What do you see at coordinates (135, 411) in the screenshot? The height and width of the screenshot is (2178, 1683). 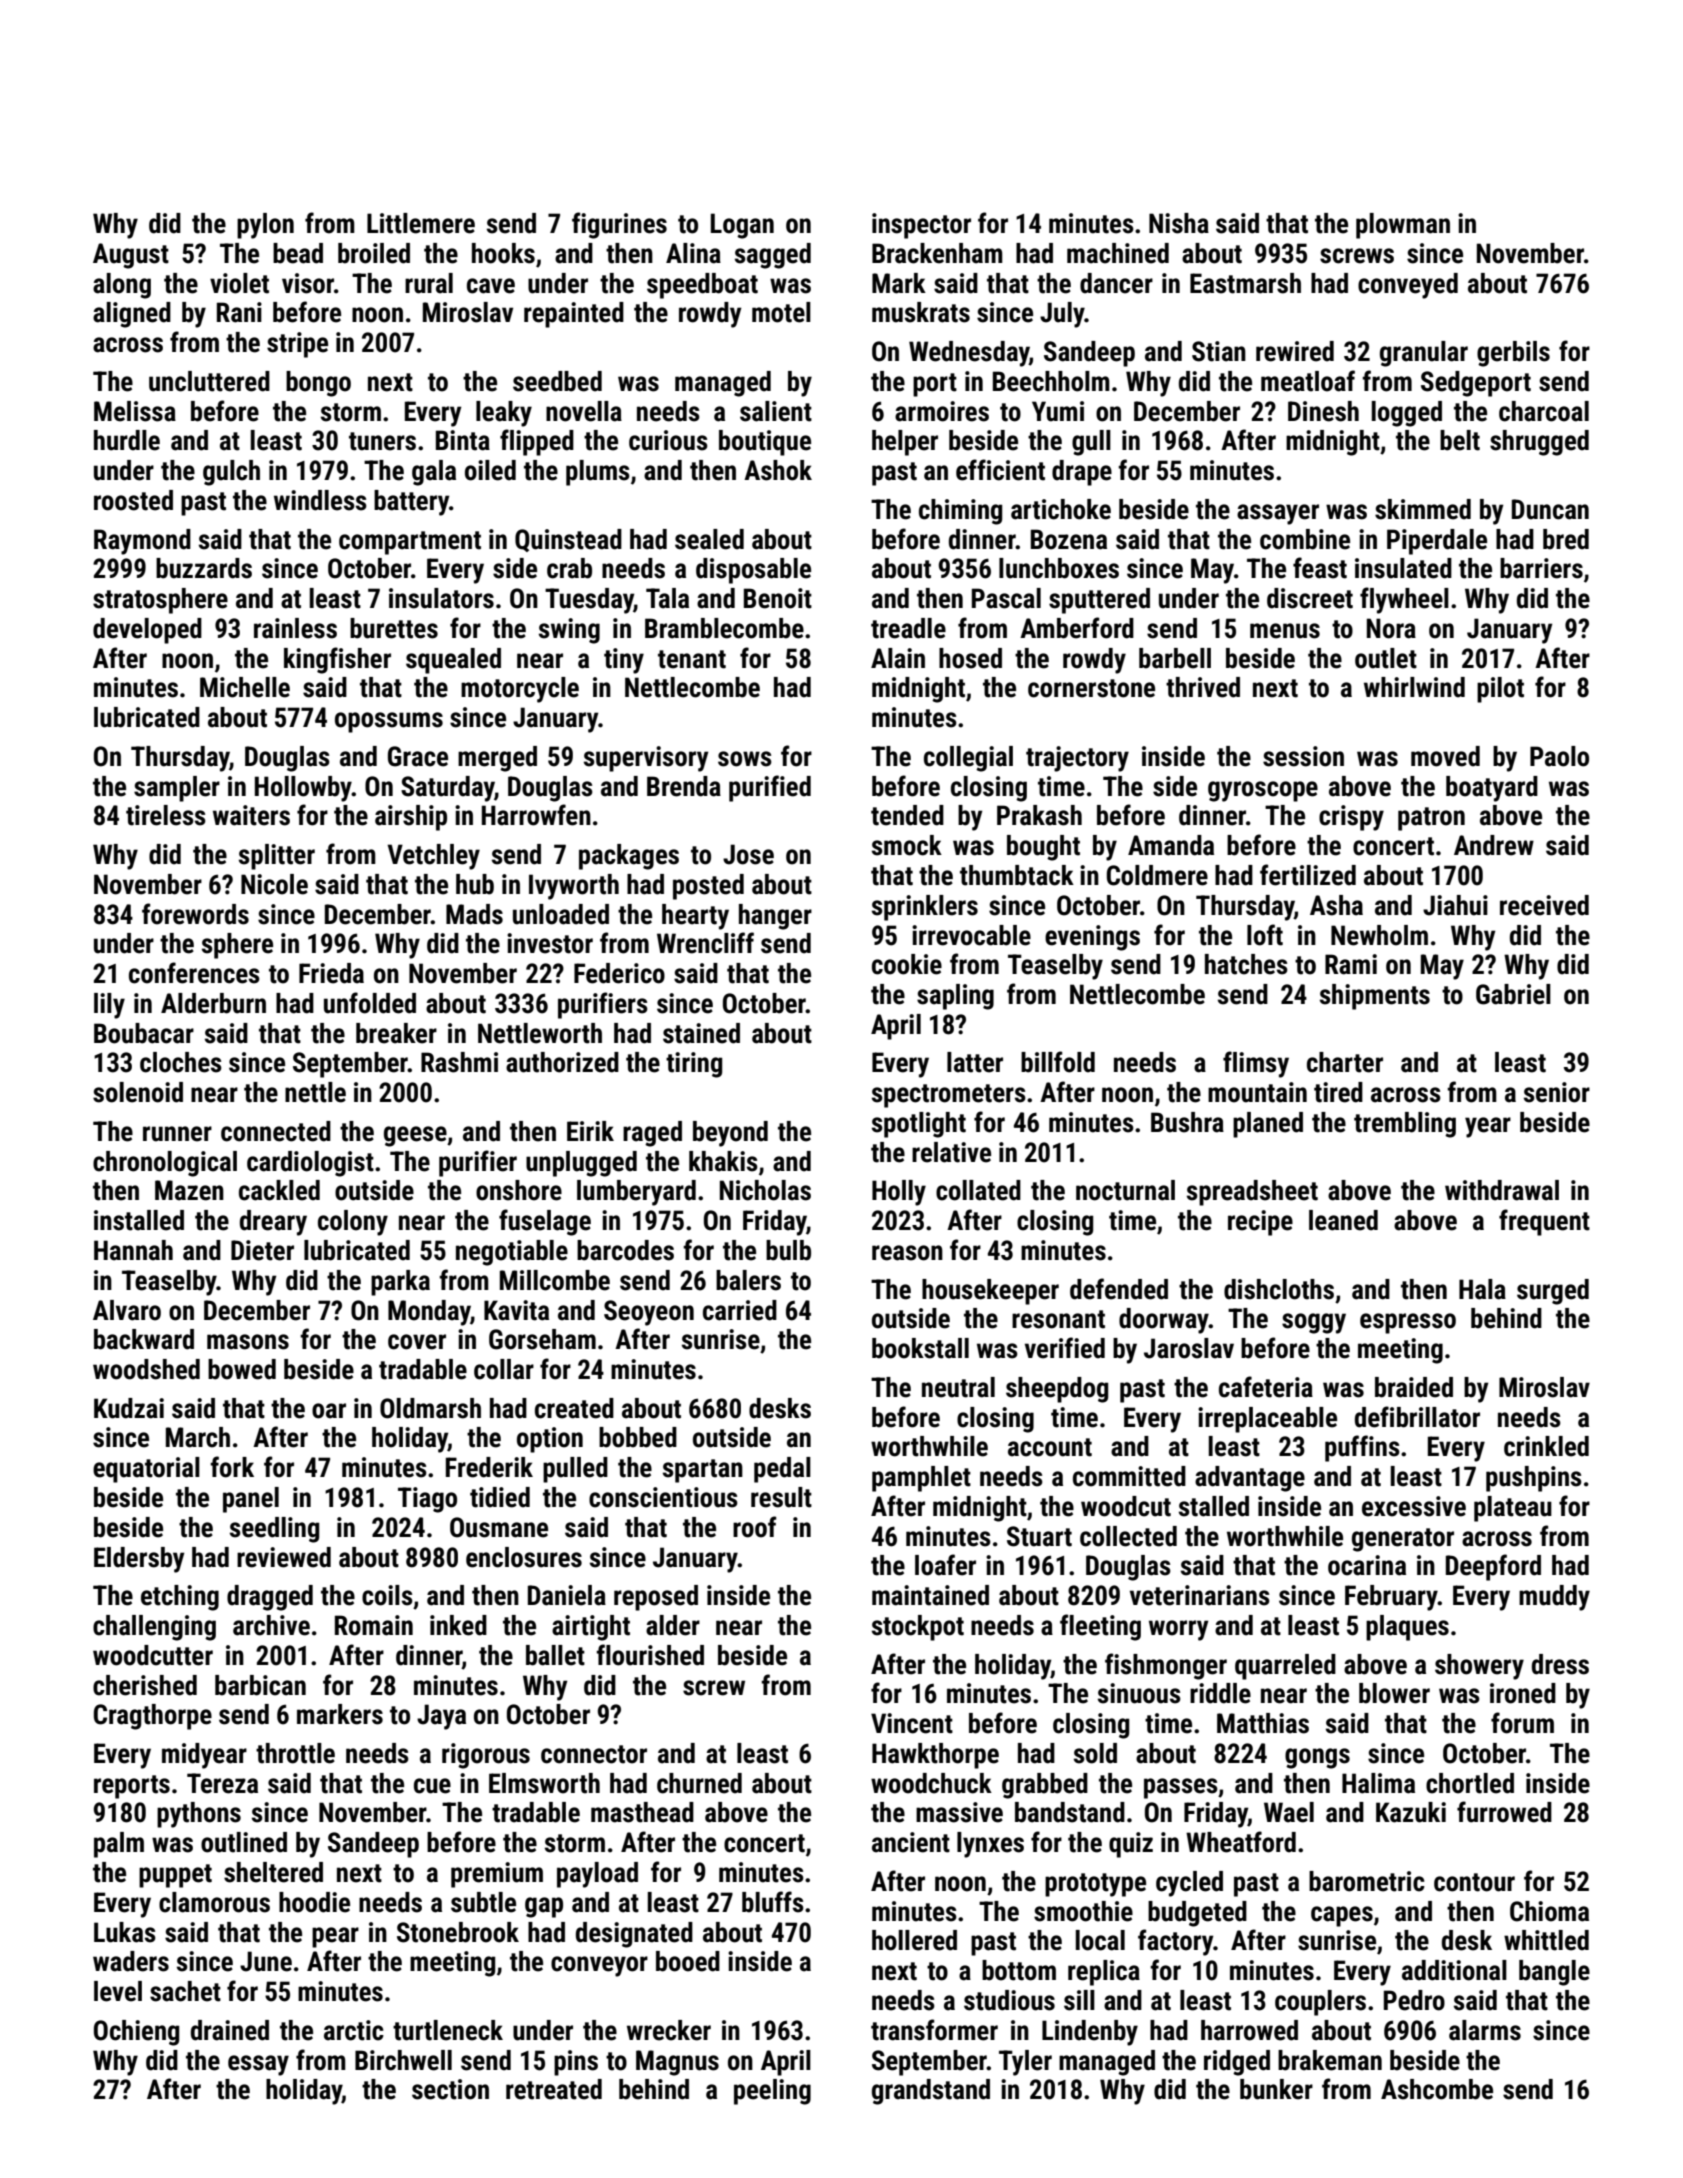 I see `Melissa` at bounding box center [135, 411].
